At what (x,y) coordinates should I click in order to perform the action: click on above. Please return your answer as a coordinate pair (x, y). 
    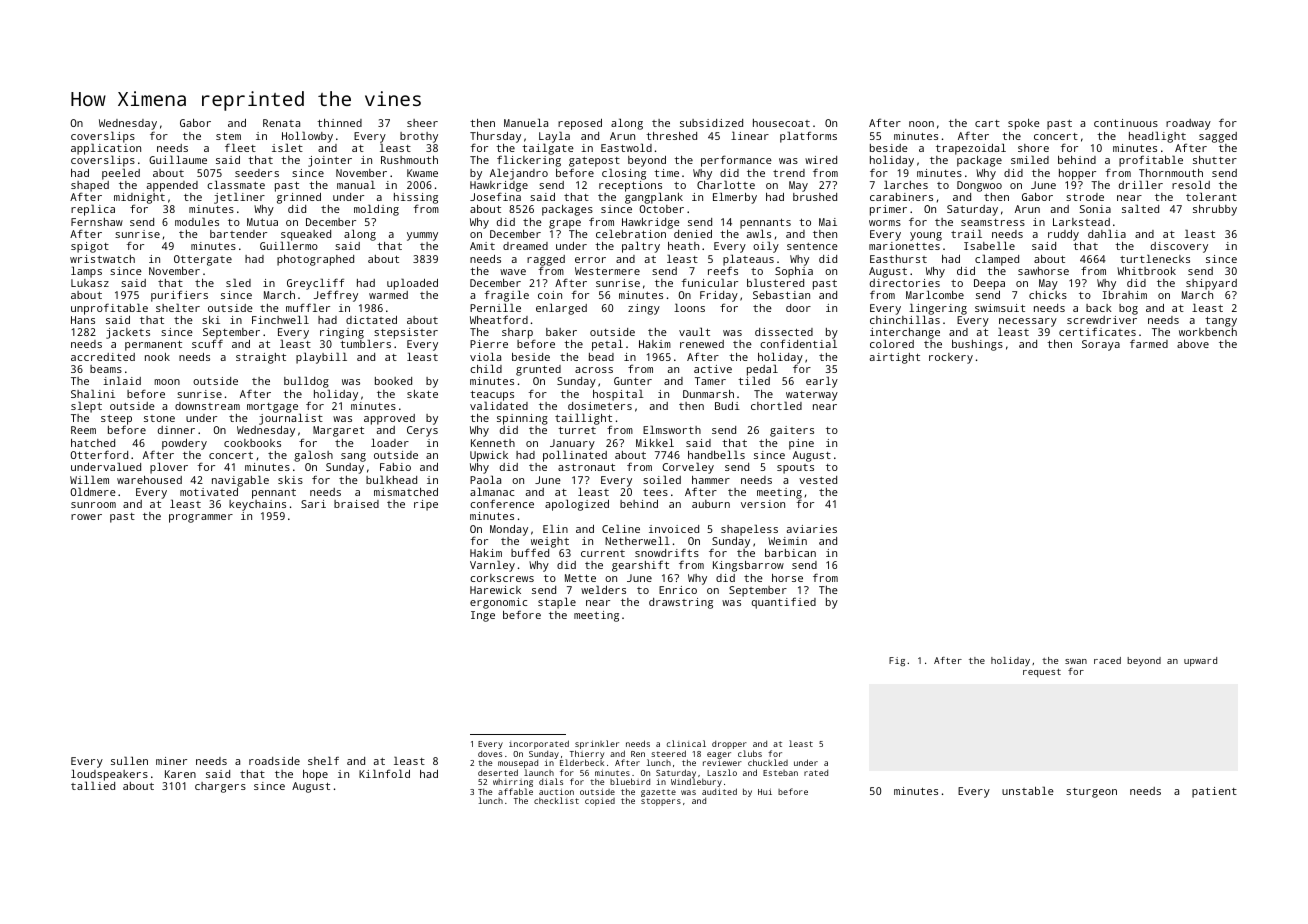
    Looking at the image, I should click on (1193, 344).
